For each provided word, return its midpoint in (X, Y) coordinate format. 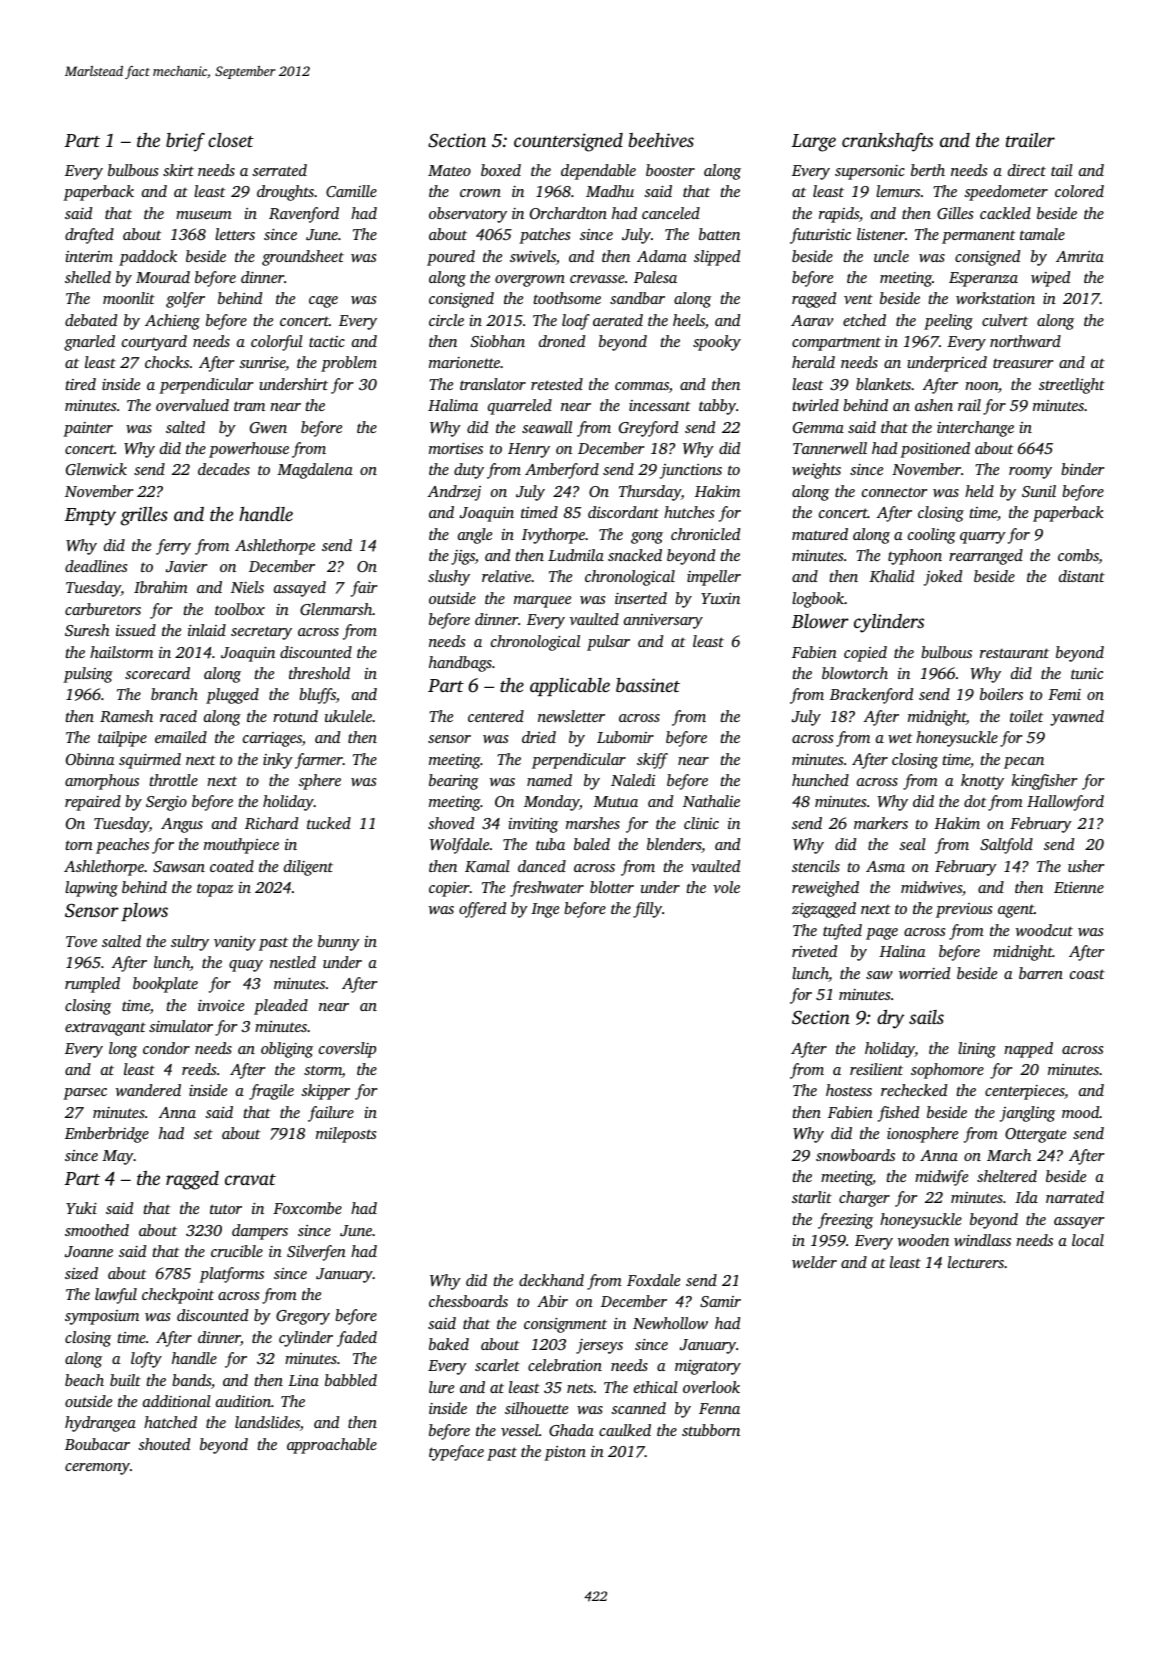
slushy (449, 578)
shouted (164, 1444)
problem (349, 364)
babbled (351, 1380)
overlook (711, 1387)
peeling (948, 322)
